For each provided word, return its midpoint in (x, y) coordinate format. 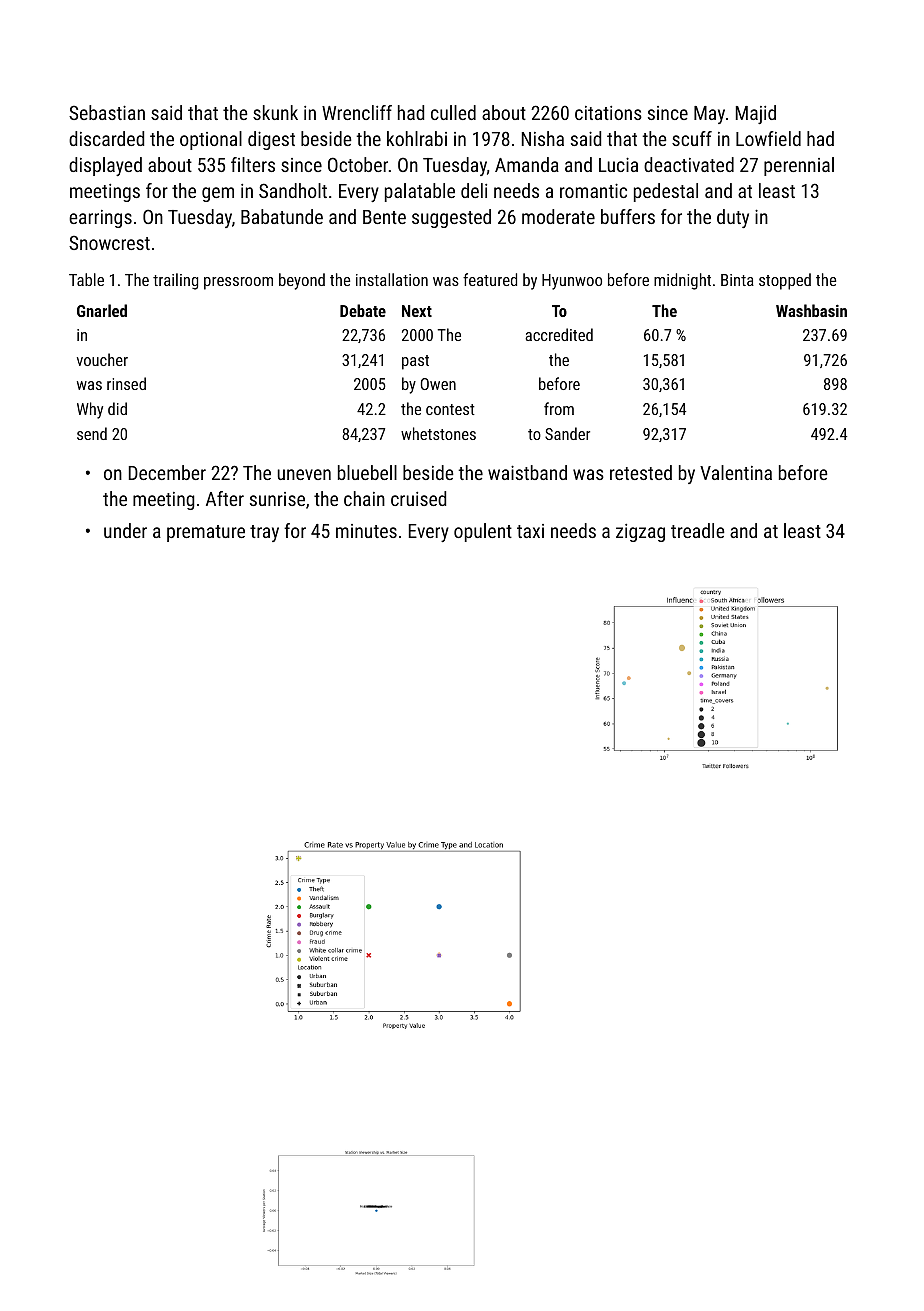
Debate (363, 310)
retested (641, 472)
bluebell (367, 472)
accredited (559, 334)
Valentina (736, 472)
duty (733, 218)
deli (474, 190)
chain (364, 498)
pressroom (238, 283)
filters (253, 164)
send (92, 433)
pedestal (666, 192)
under (125, 530)
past (415, 362)
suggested (451, 218)
